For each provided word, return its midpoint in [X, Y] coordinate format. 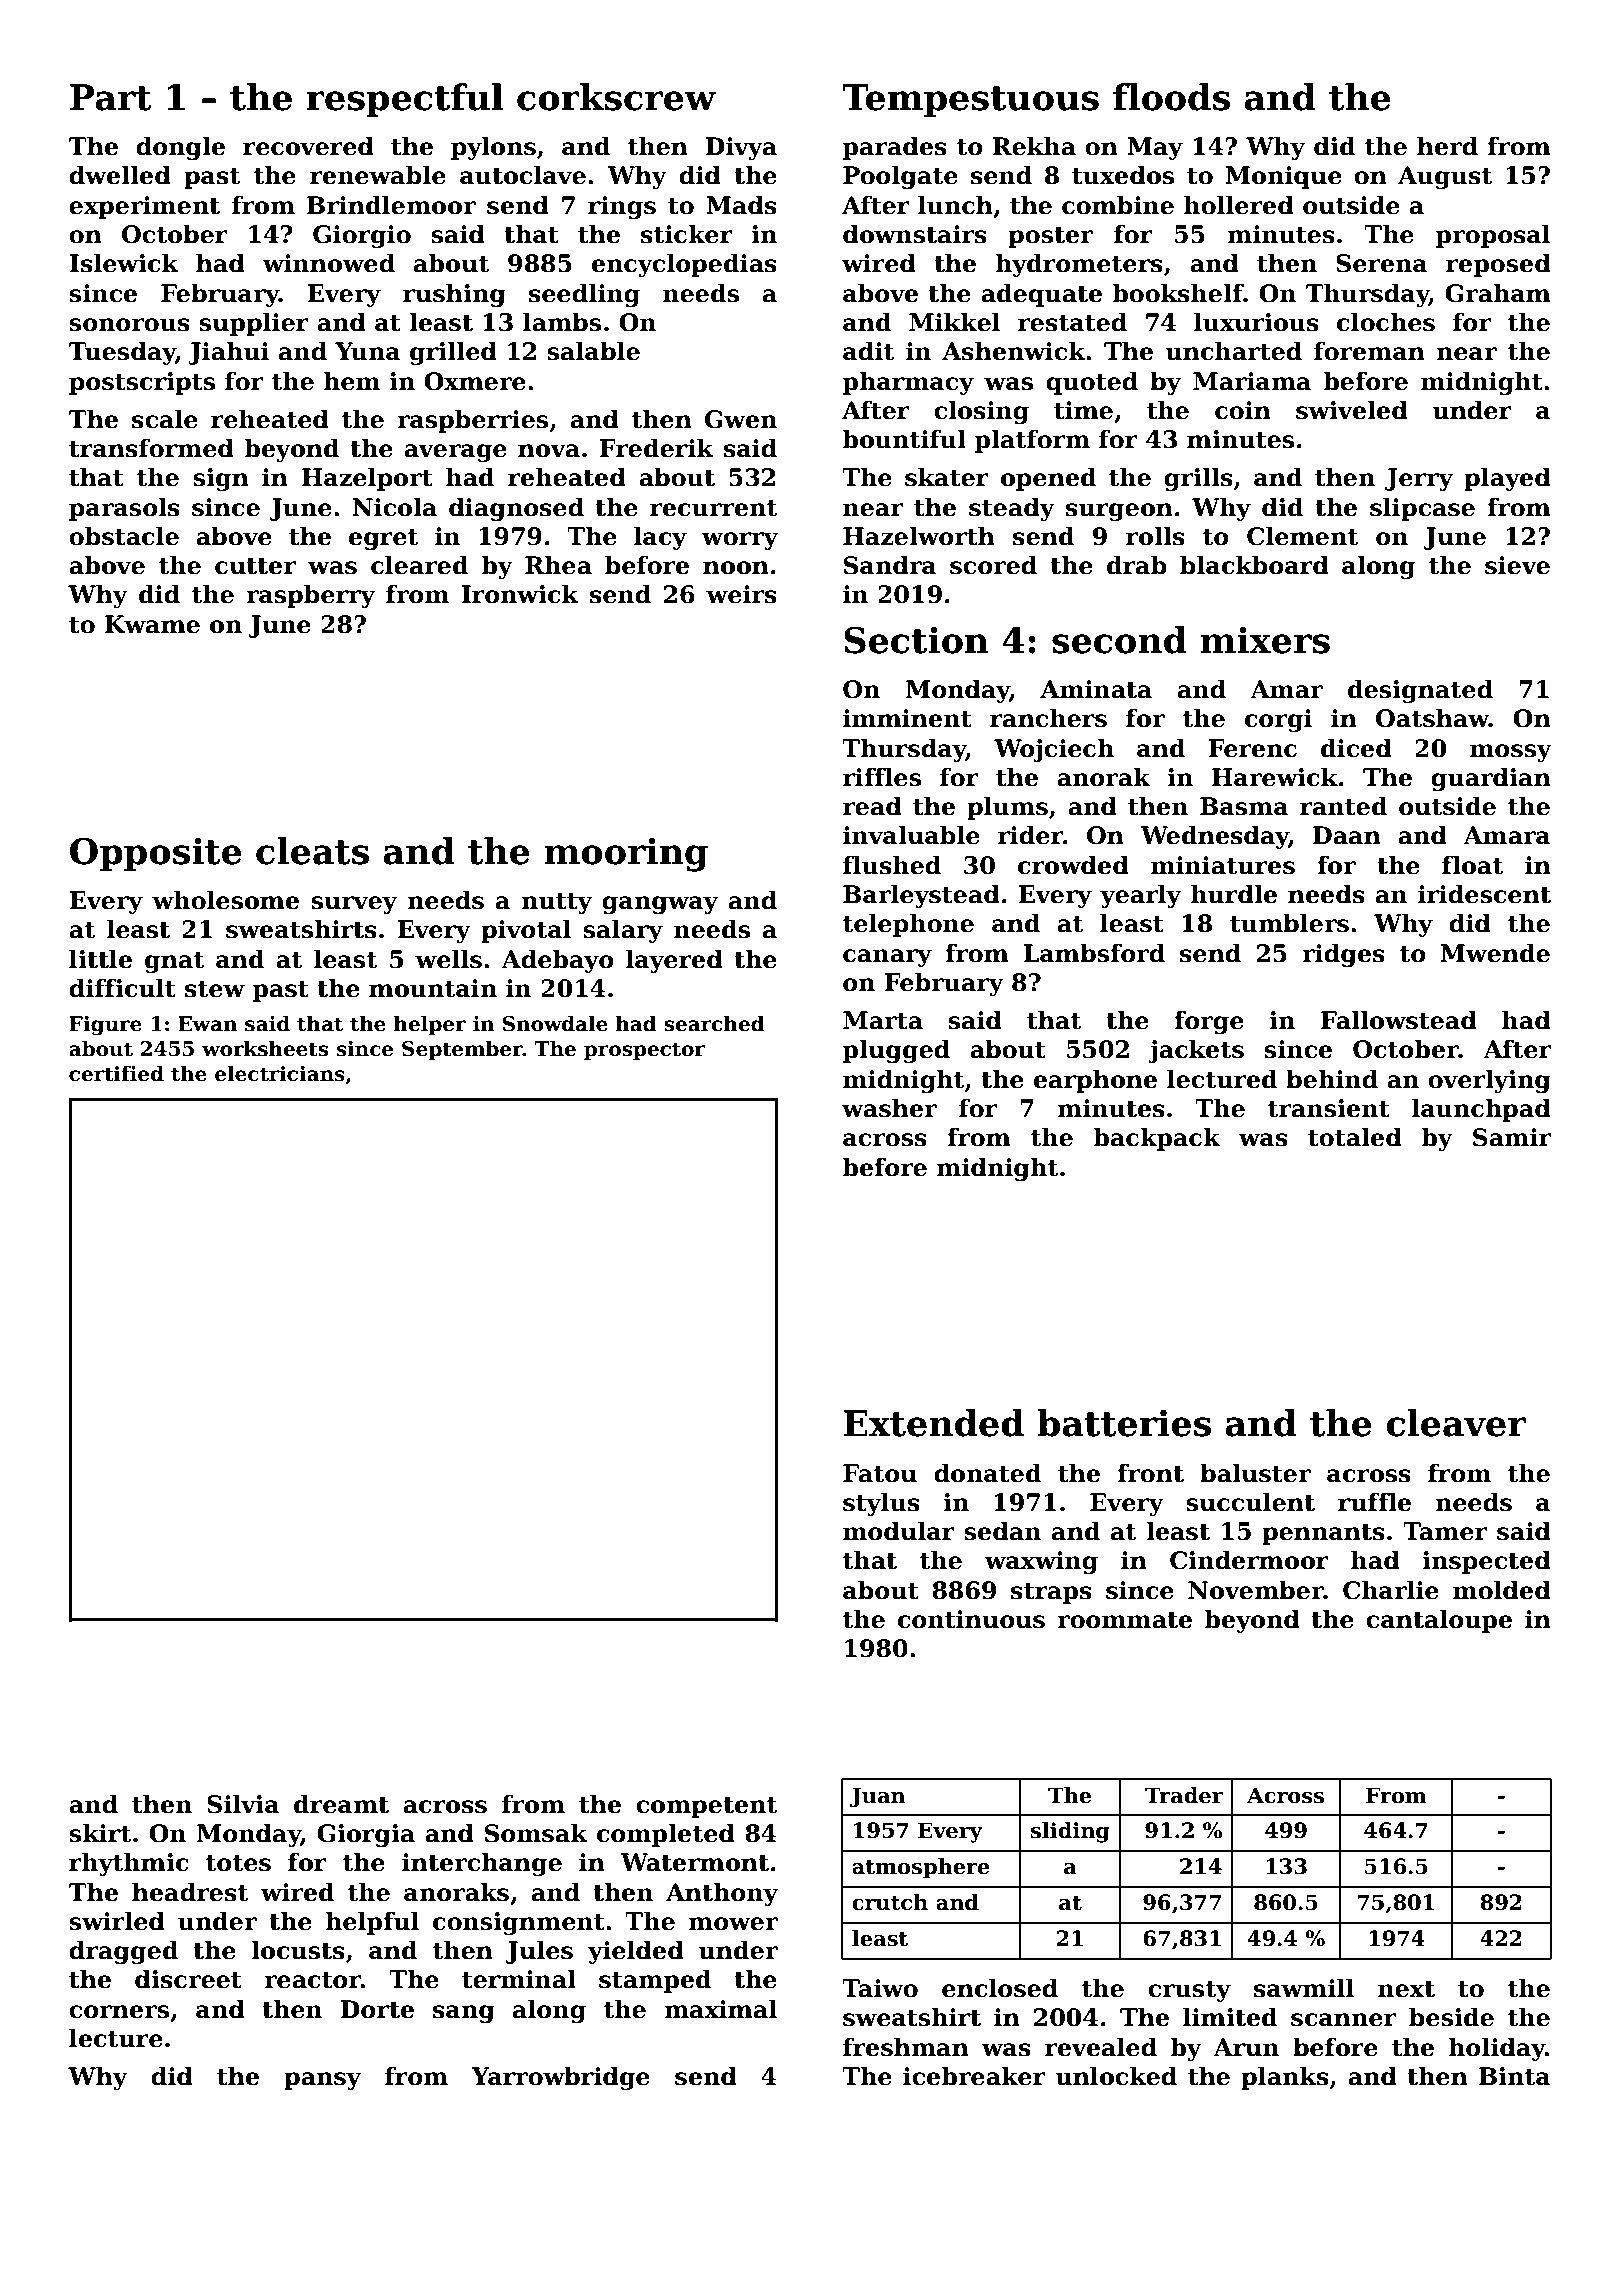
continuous [971, 1619]
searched [714, 1023]
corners [119, 2012]
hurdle [1234, 894]
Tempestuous [970, 100]
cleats [312, 851]
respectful [404, 100]
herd [1447, 146]
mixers [1265, 640]
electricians [280, 1073]
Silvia [243, 1804]
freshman [906, 2047]
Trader [1184, 1795]
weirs [741, 594]
